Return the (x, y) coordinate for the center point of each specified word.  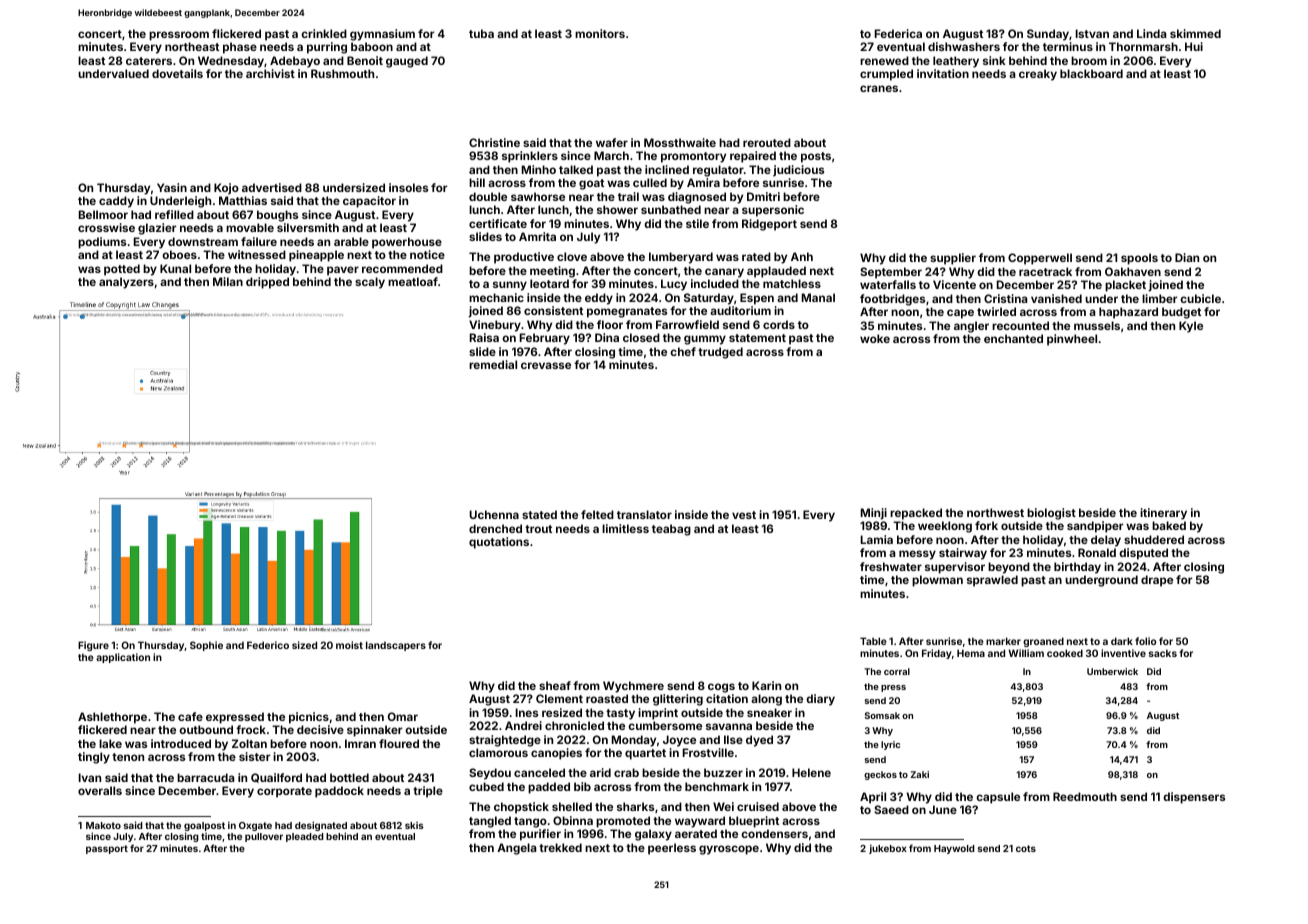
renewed (884, 60)
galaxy (653, 835)
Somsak (882, 715)
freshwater (891, 566)
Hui (1194, 46)
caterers (149, 61)
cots (1026, 848)
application (123, 658)
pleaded (305, 837)
